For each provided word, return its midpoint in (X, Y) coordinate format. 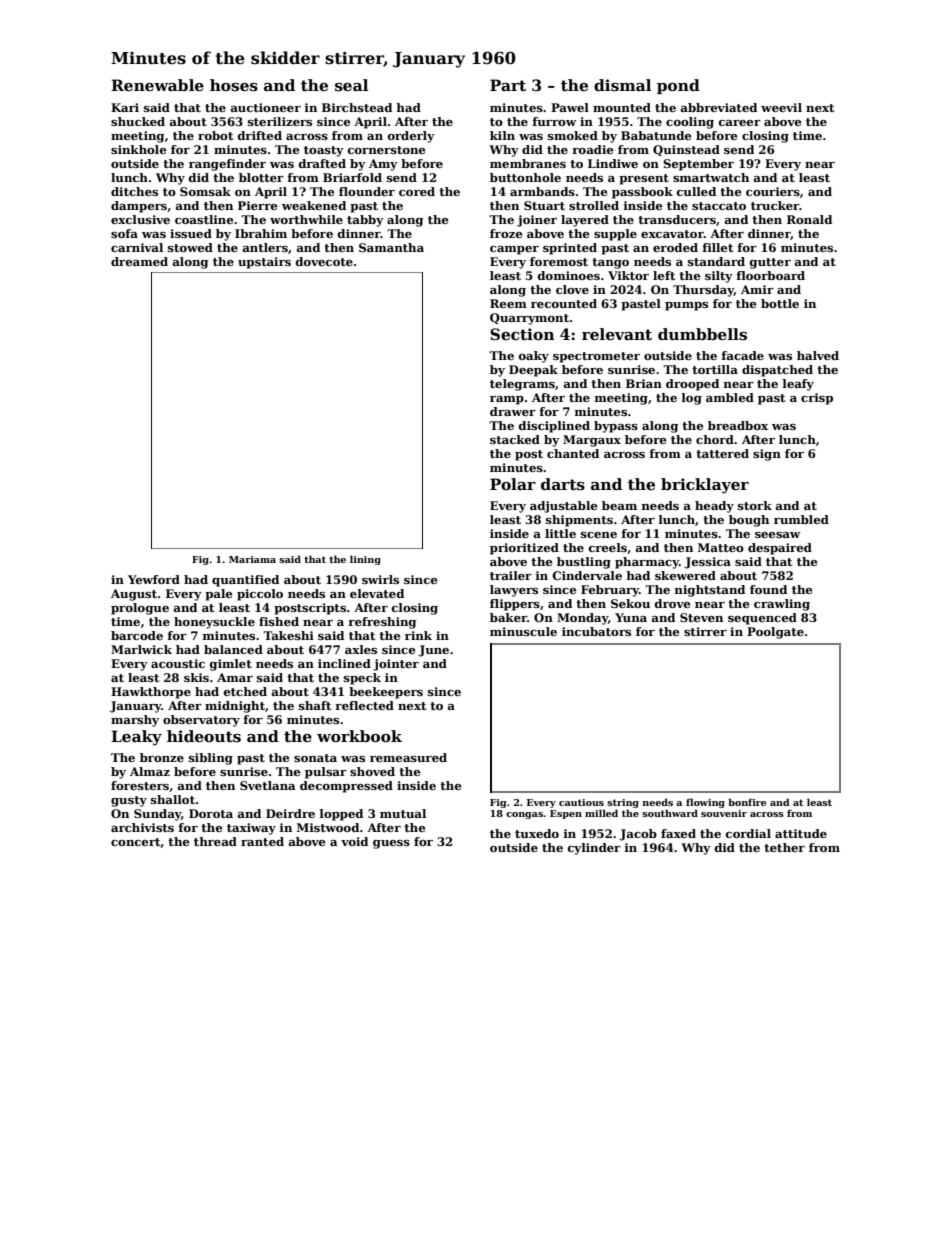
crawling (782, 605)
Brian (644, 383)
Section (522, 334)
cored (417, 191)
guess (391, 844)
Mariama (252, 559)
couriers (773, 191)
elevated (377, 593)
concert (136, 843)
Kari (125, 107)
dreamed (139, 261)
